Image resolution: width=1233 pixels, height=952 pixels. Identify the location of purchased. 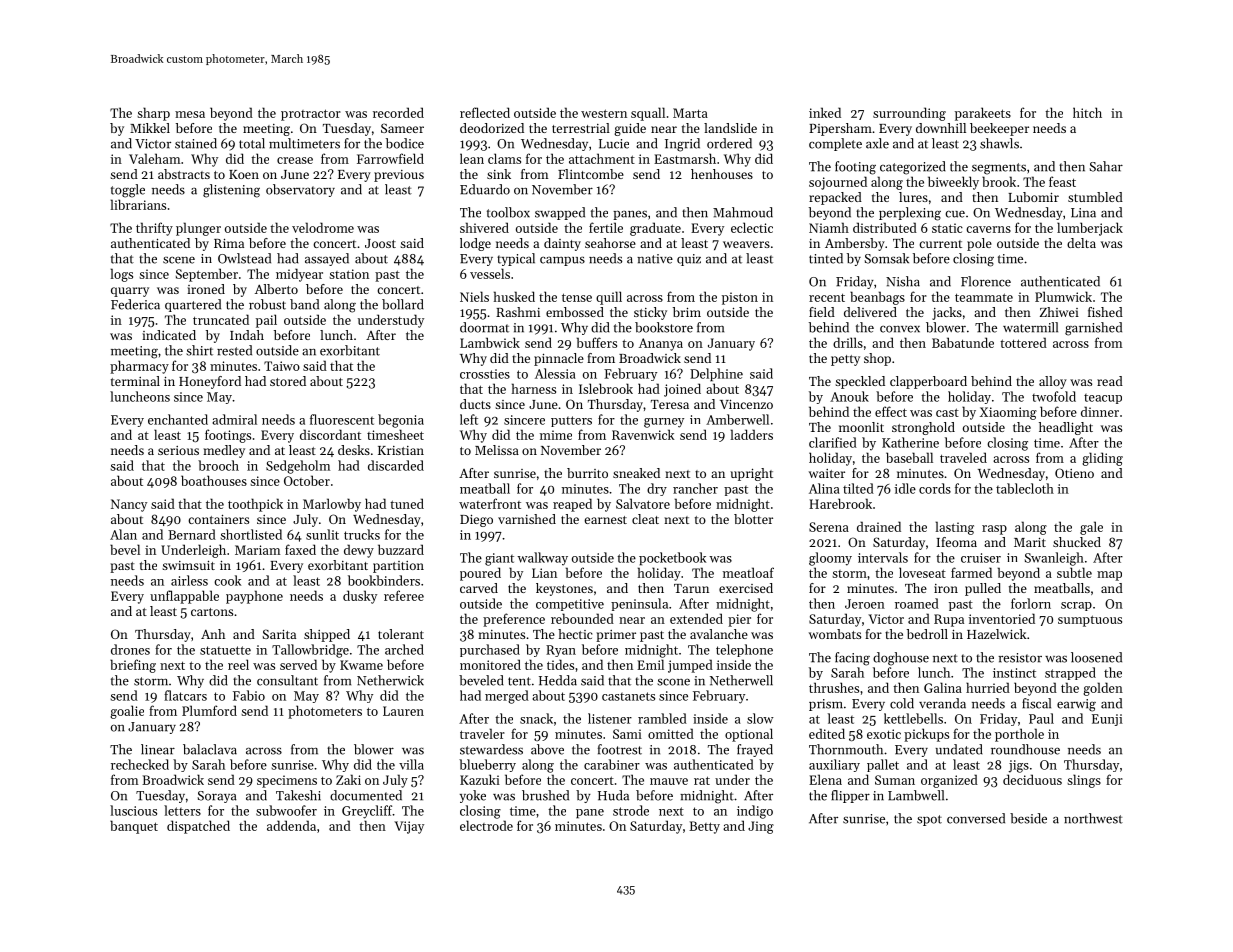
(490, 650).
